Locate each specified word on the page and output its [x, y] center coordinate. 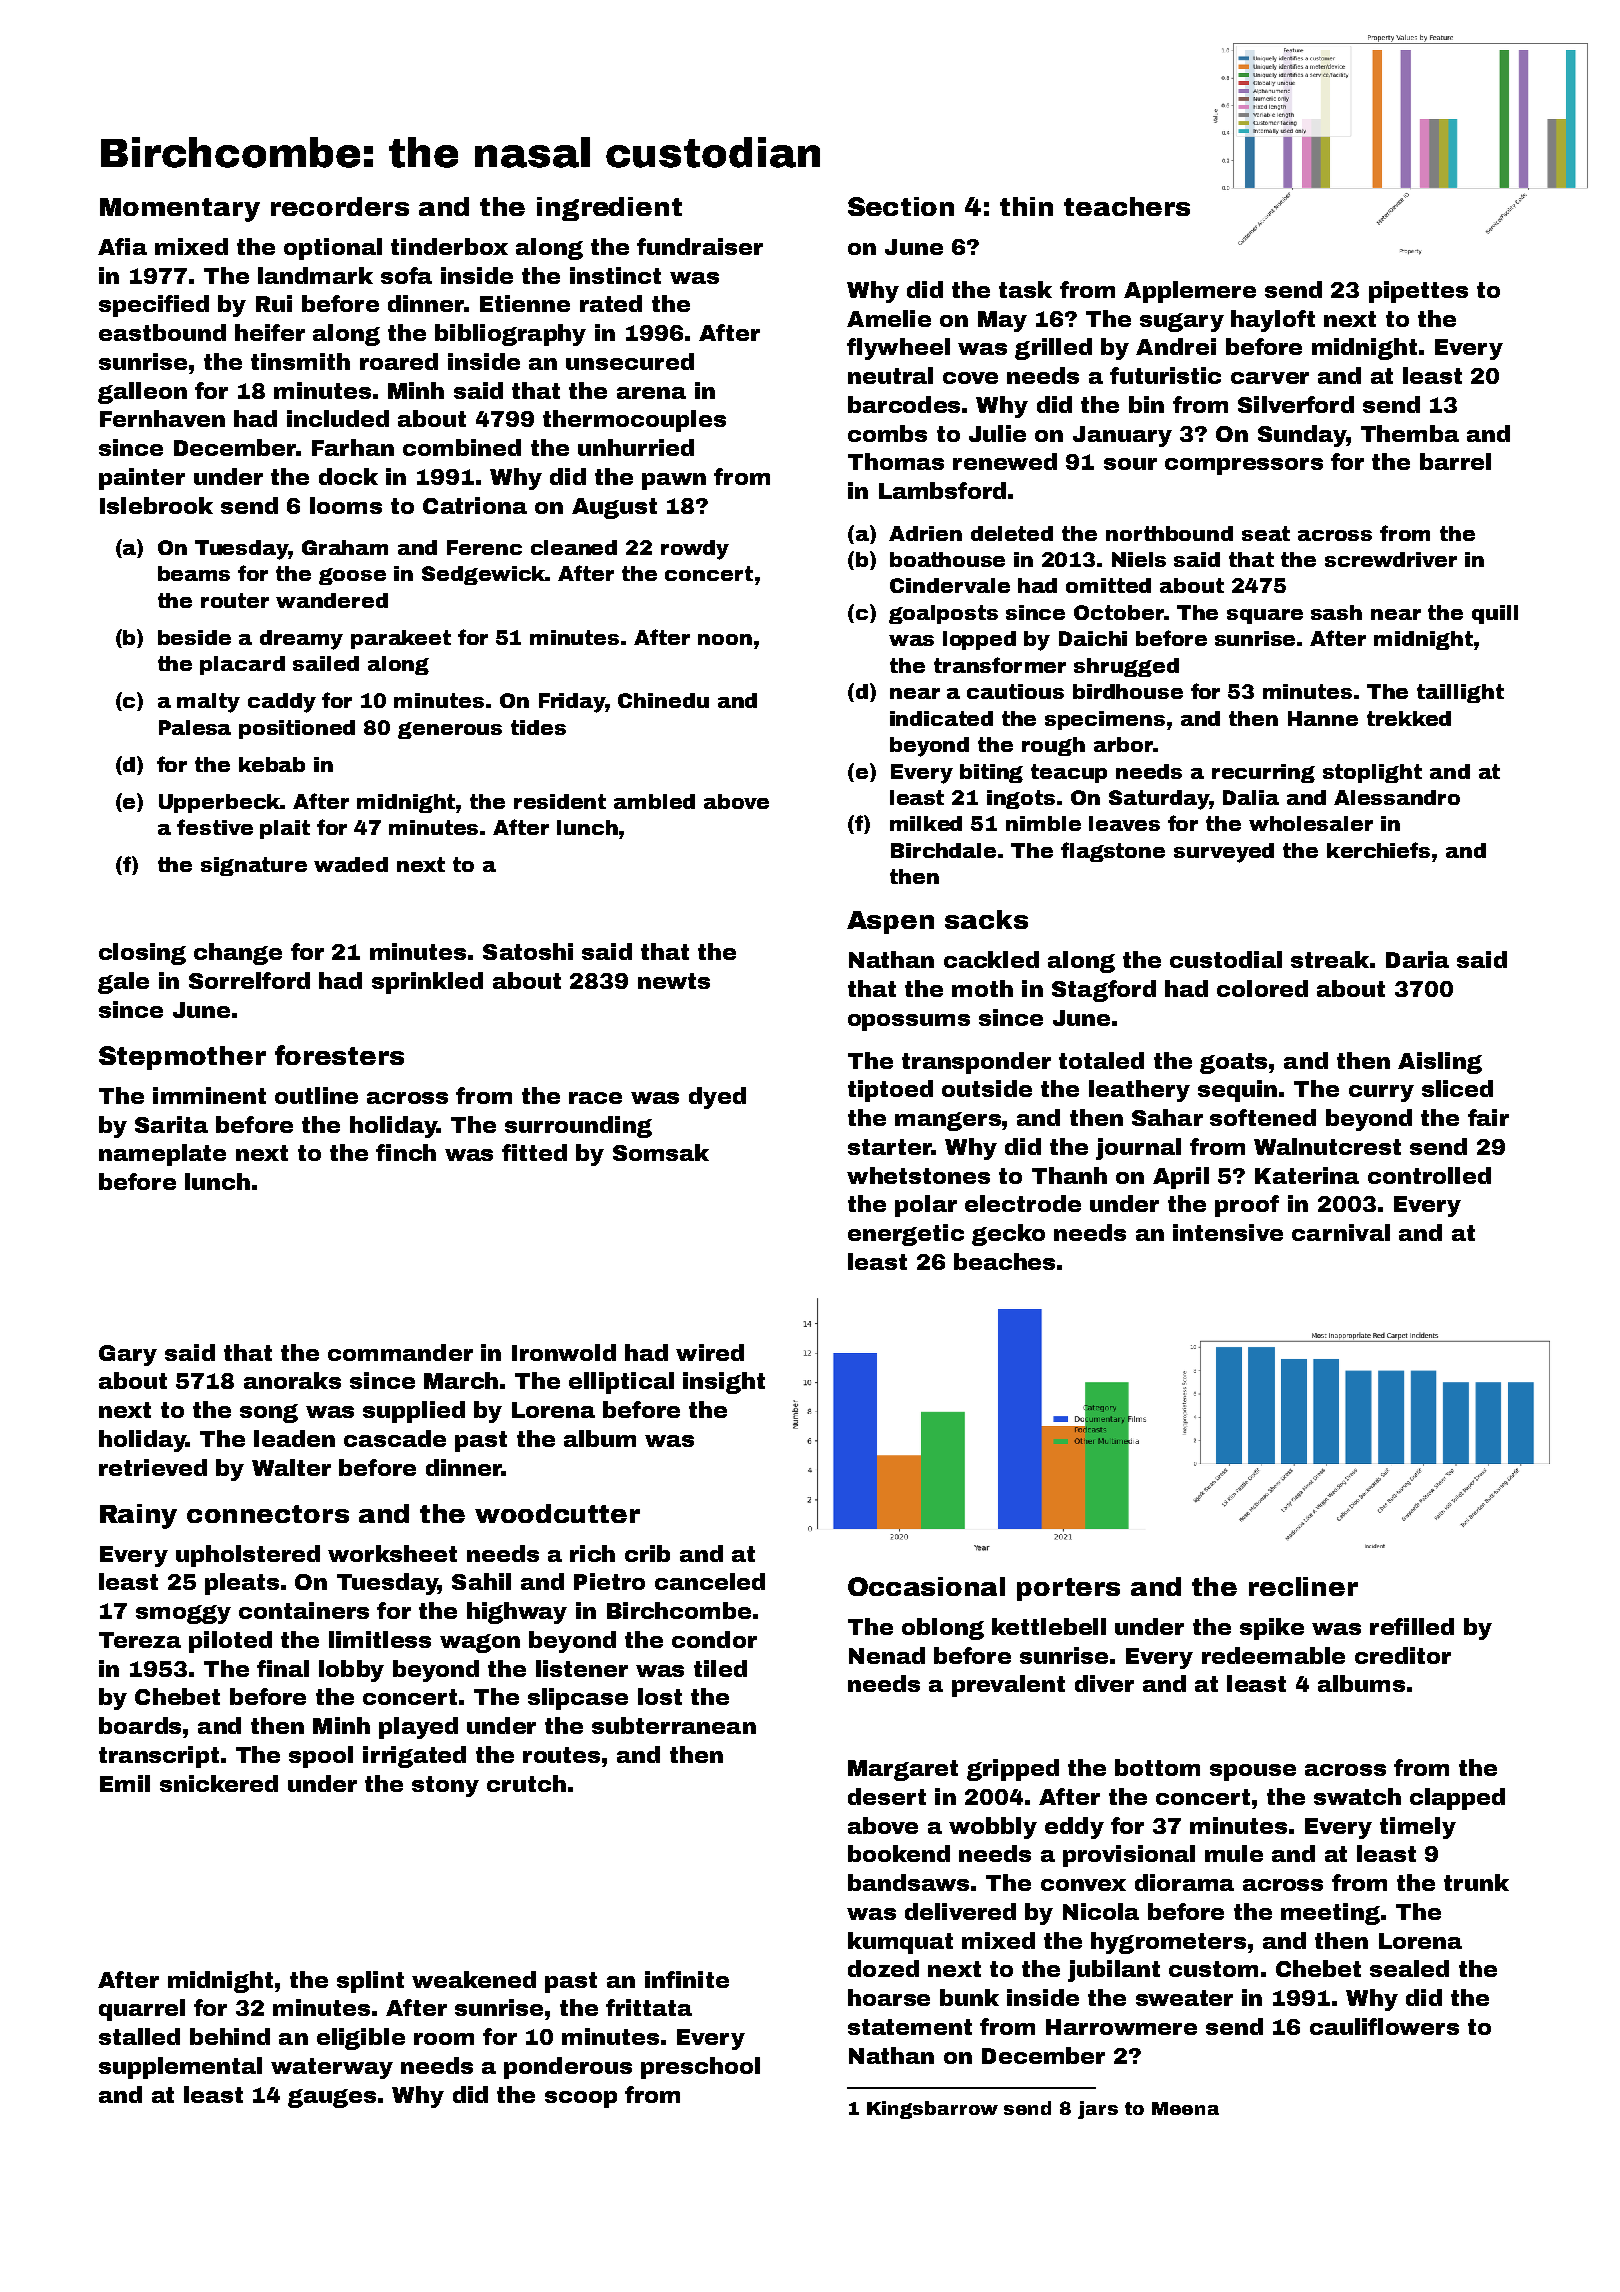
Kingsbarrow [932, 2110]
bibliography [510, 335]
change [238, 954]
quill [1495, 614]
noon [725, 639]
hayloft [1273, 321]
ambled [654, 801]
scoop [581, 2099]
